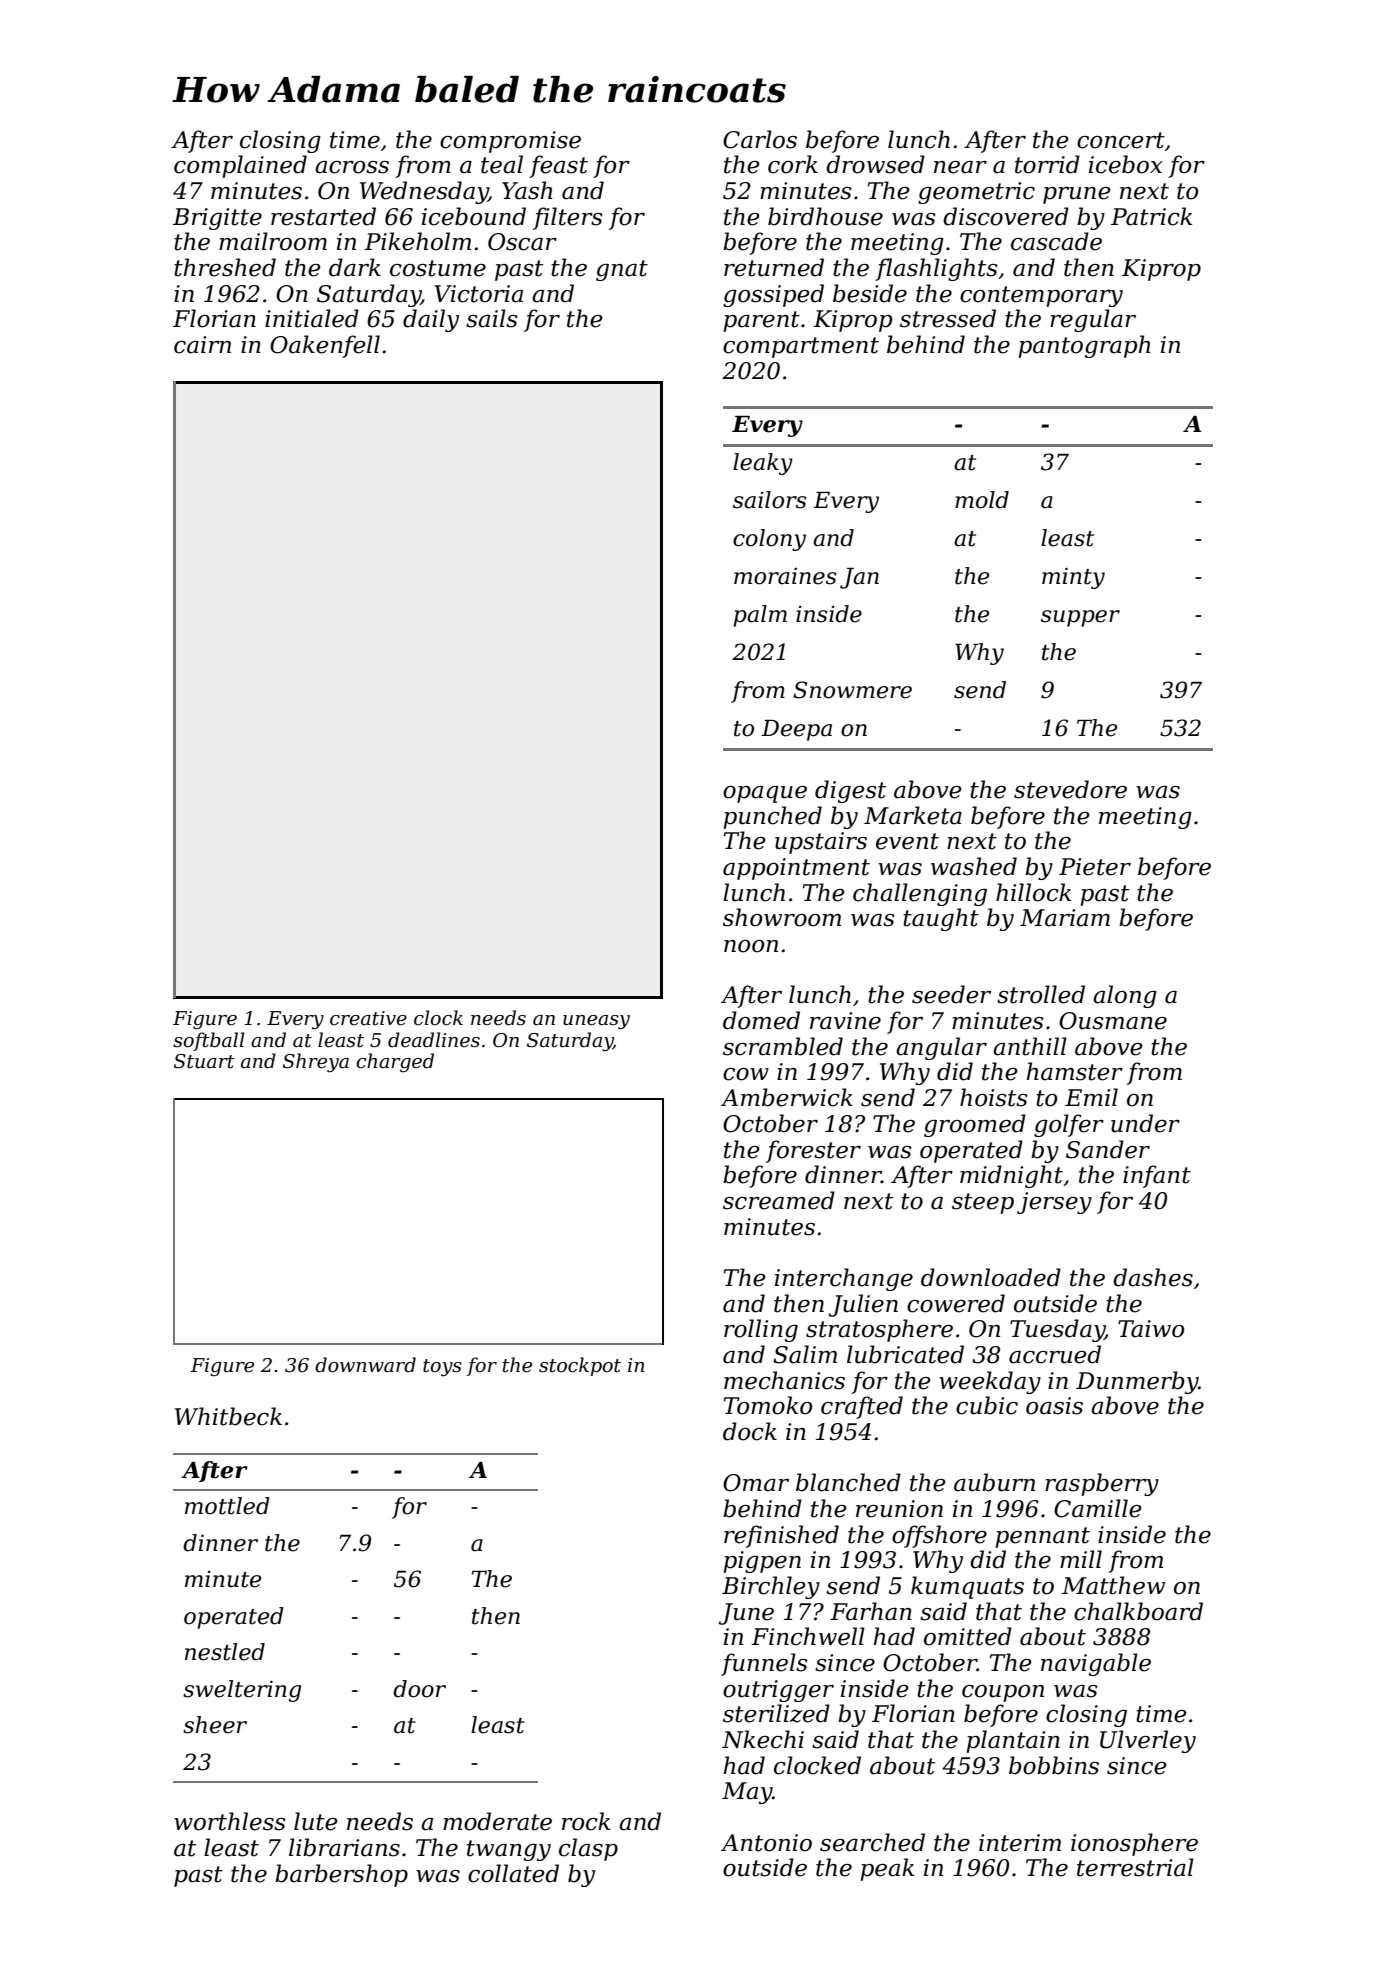 This screenshot has height=1969, width=1386. Describe the element at coordinates (1057, 1330) in the screenshot. I see `Tuesday` at that location.
